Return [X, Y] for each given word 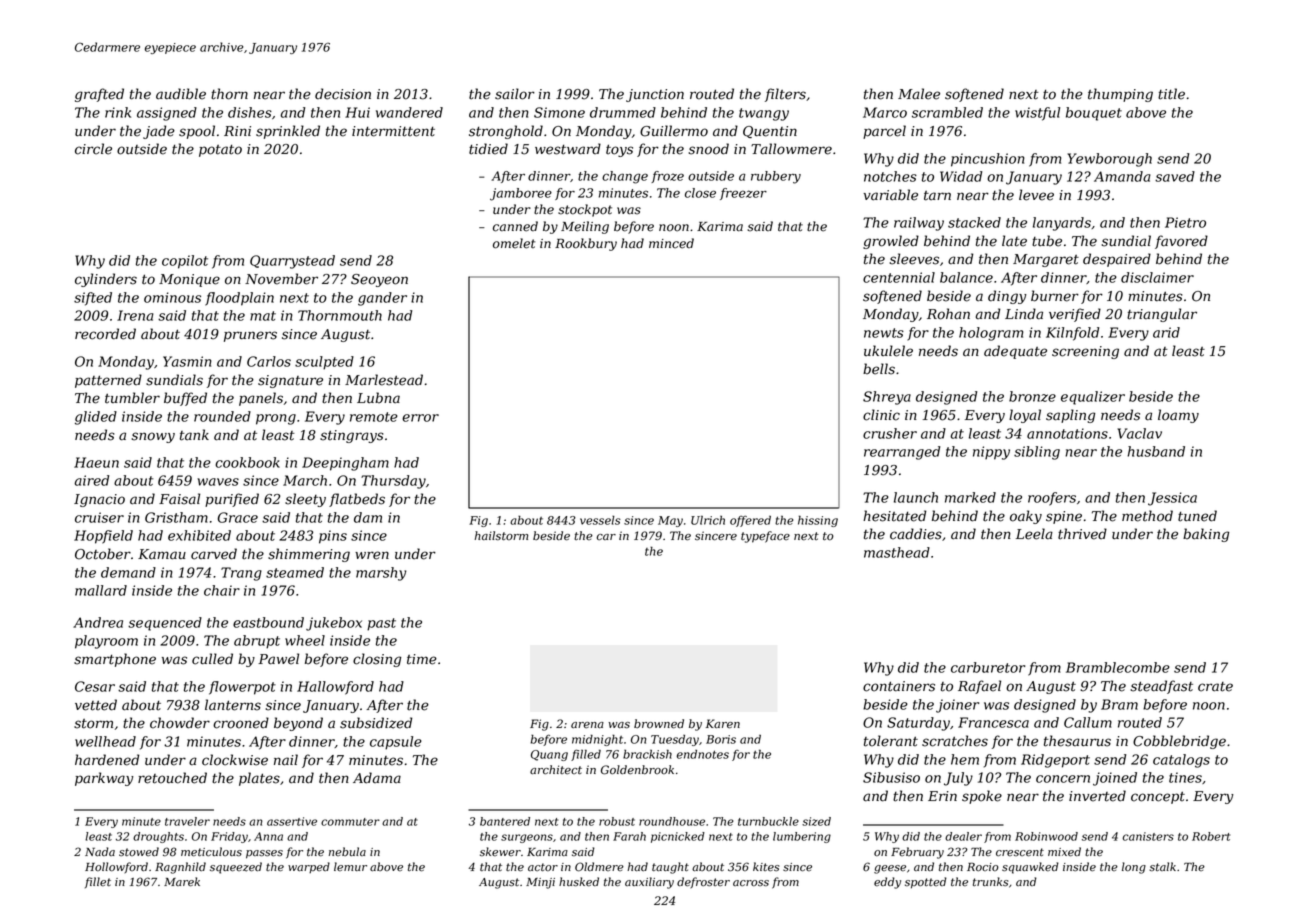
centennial [899, 277]
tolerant [891, 741]
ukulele [888, 351]
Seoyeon [379, 280]
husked [579, 882]
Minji [540, 883]
